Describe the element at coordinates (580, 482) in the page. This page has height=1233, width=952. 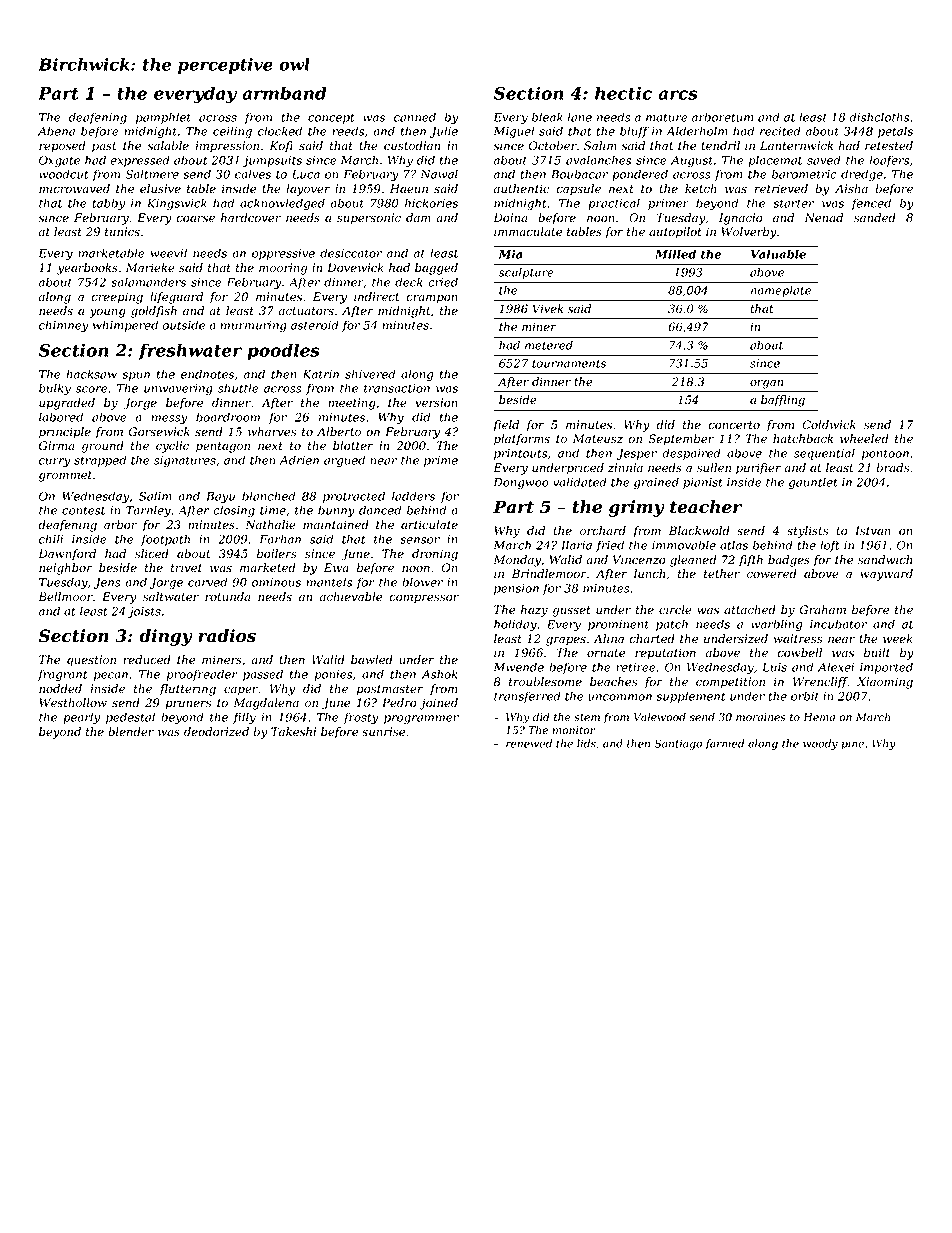
I see `validated` at that location.
